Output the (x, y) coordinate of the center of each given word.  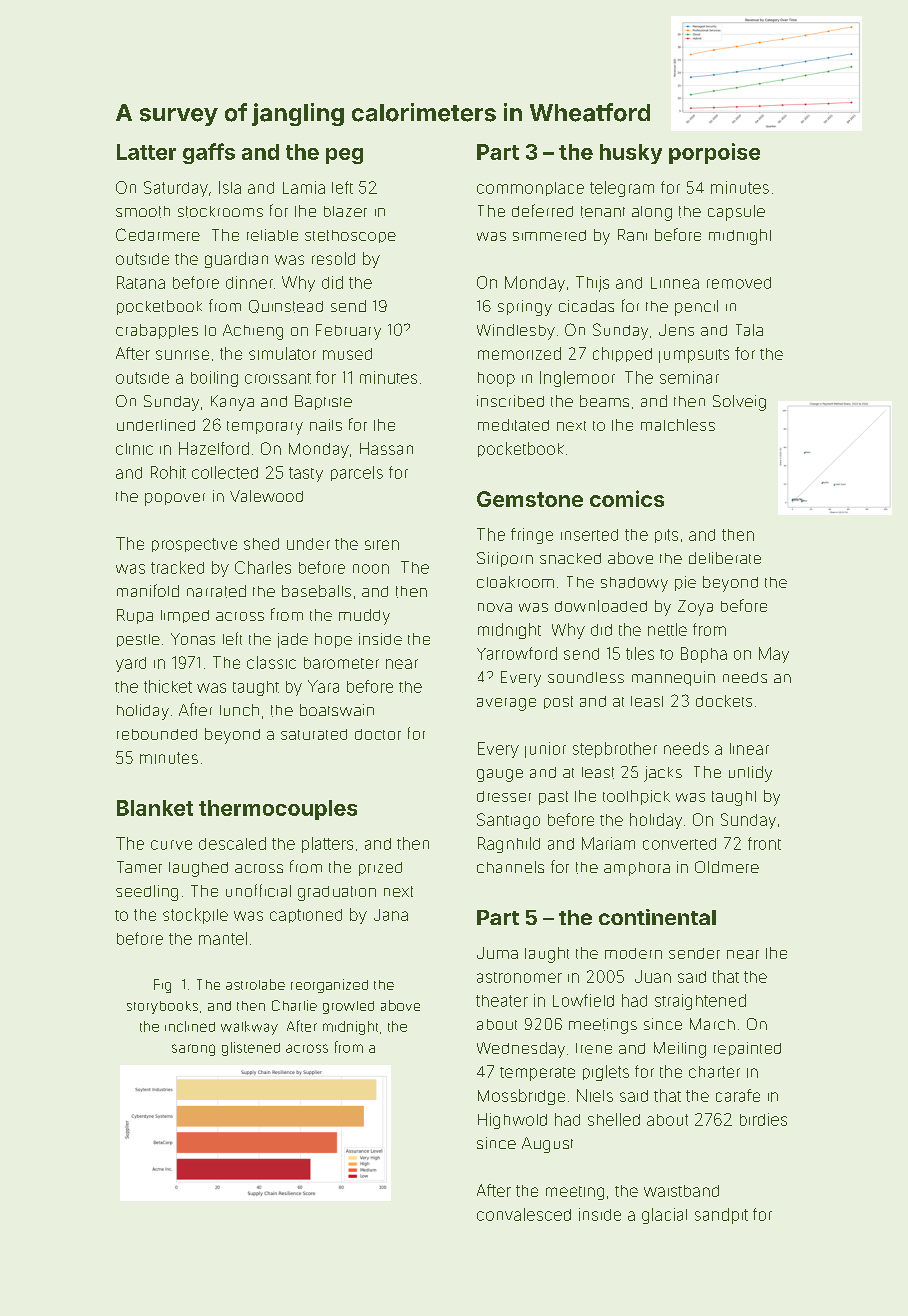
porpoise (714, 153)
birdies (763, 1119)
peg (344, 156)
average (506, 704)
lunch (239, 710)
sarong (193, 1050)
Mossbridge (521, 1097)
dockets (724, 701)
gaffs (209, 153)
